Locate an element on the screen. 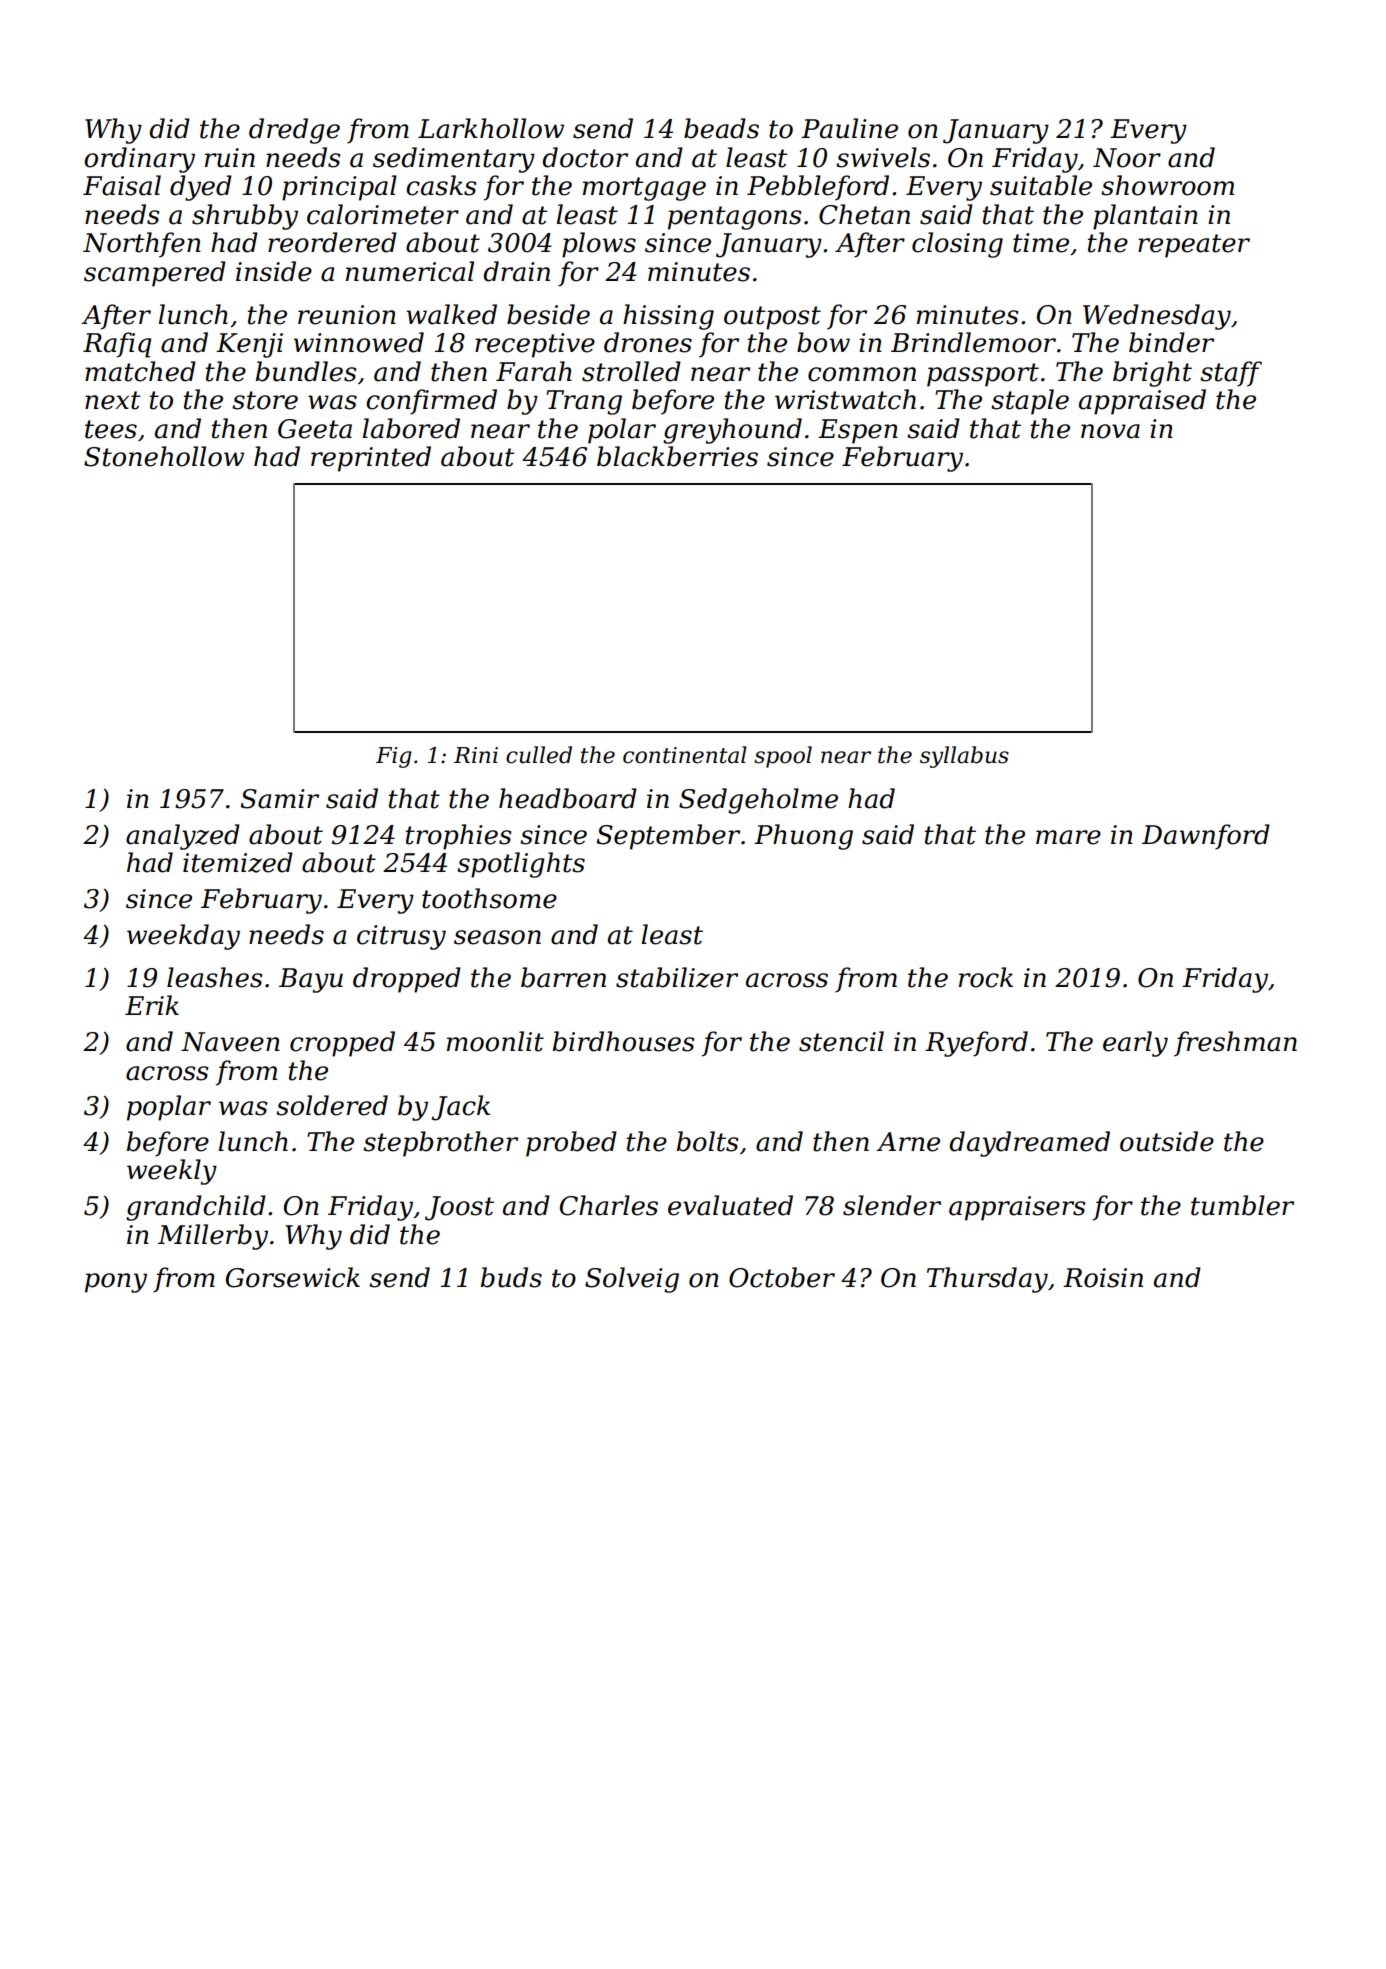  labored is located at coordinates (411, 428).
